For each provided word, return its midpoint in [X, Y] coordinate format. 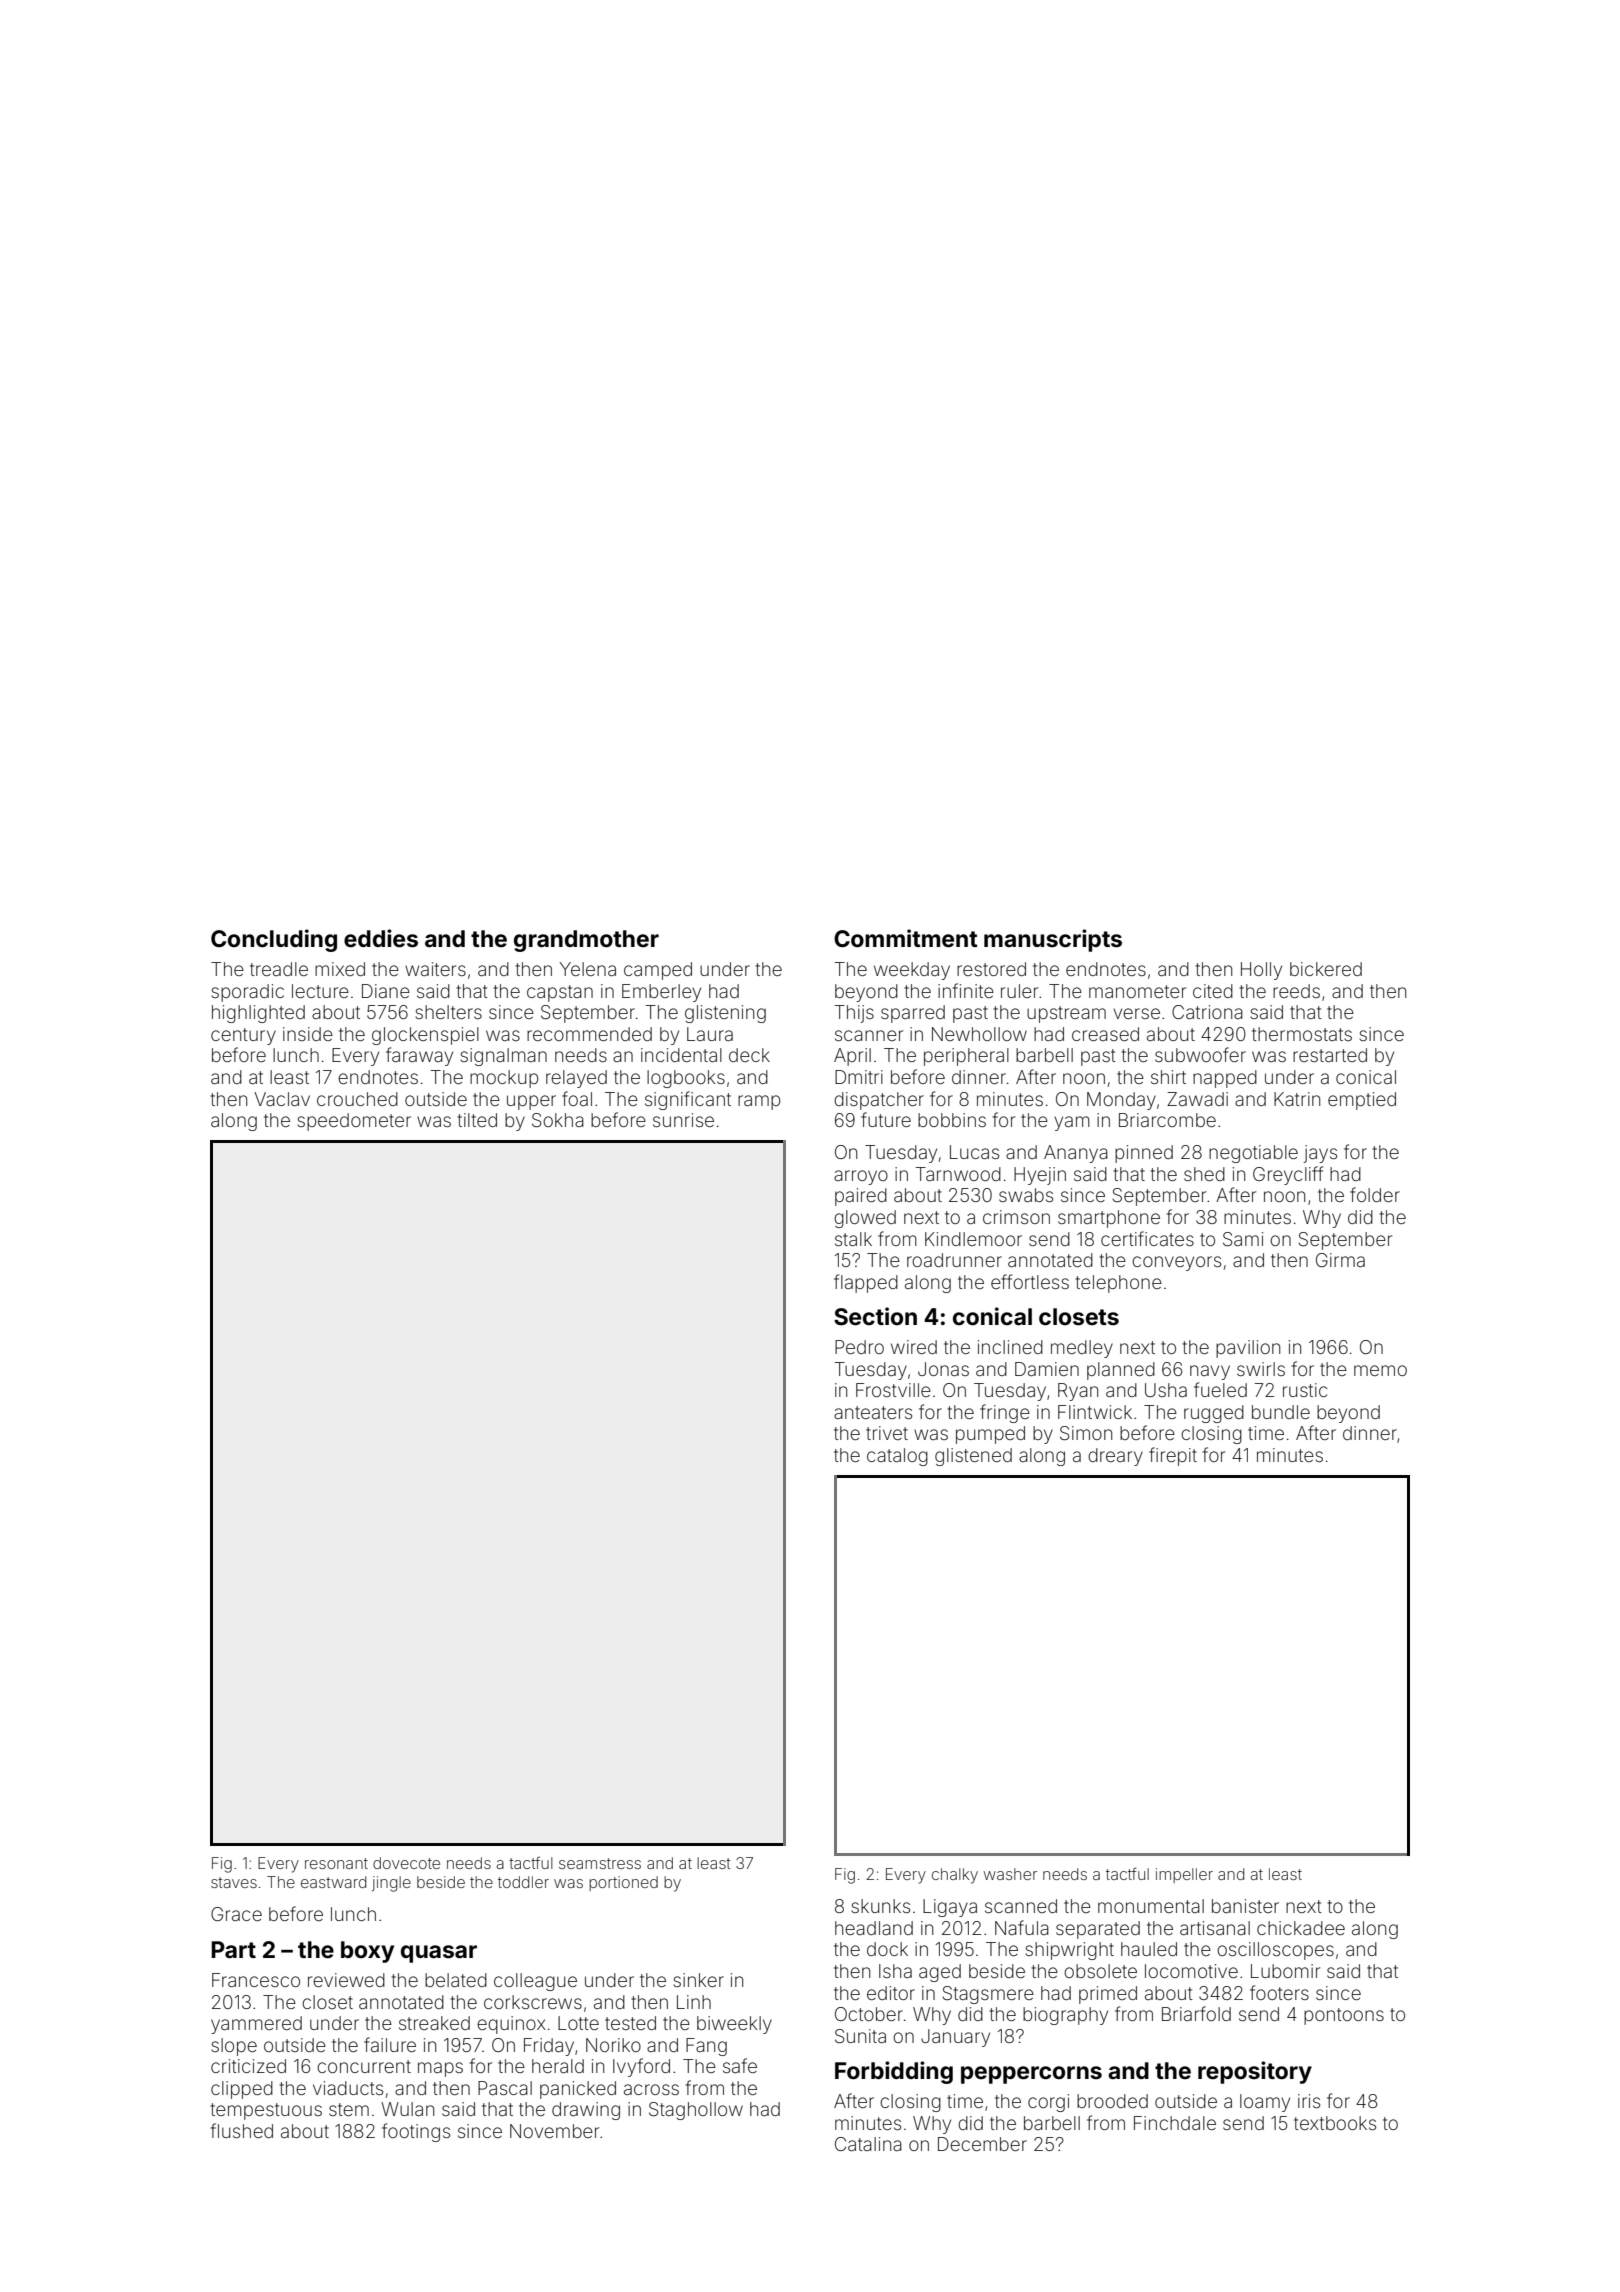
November [554, 2131]
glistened [973, 1457]
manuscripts [1053, 940]
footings [416, 2132]
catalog [897, 1457]
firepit [1173, 1456]
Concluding [274, 940]
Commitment [906, 938]
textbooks [1335, 2123]
